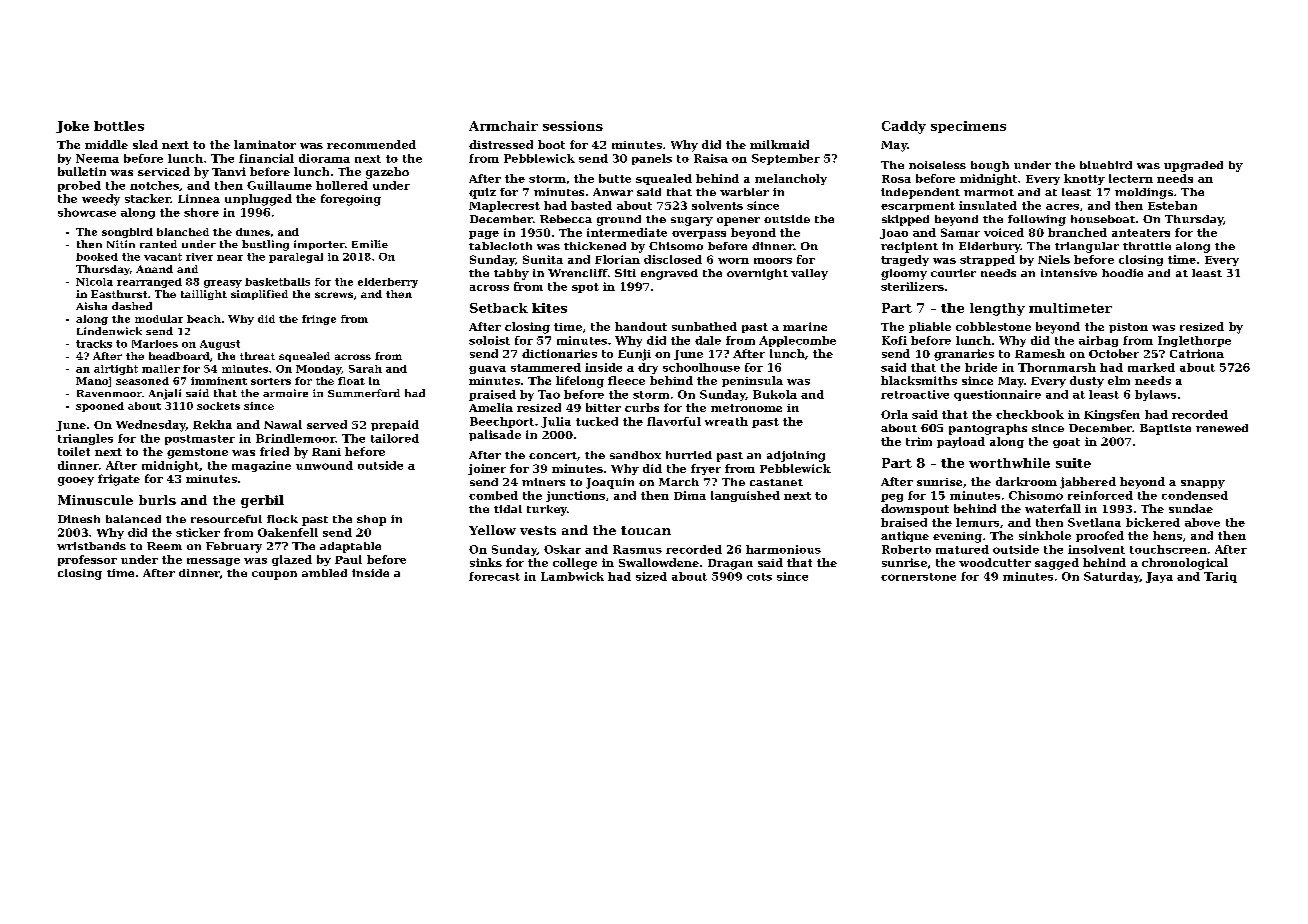  Describe the element at coordinates (960, 232) in the page. I see `Samar` at that location.
